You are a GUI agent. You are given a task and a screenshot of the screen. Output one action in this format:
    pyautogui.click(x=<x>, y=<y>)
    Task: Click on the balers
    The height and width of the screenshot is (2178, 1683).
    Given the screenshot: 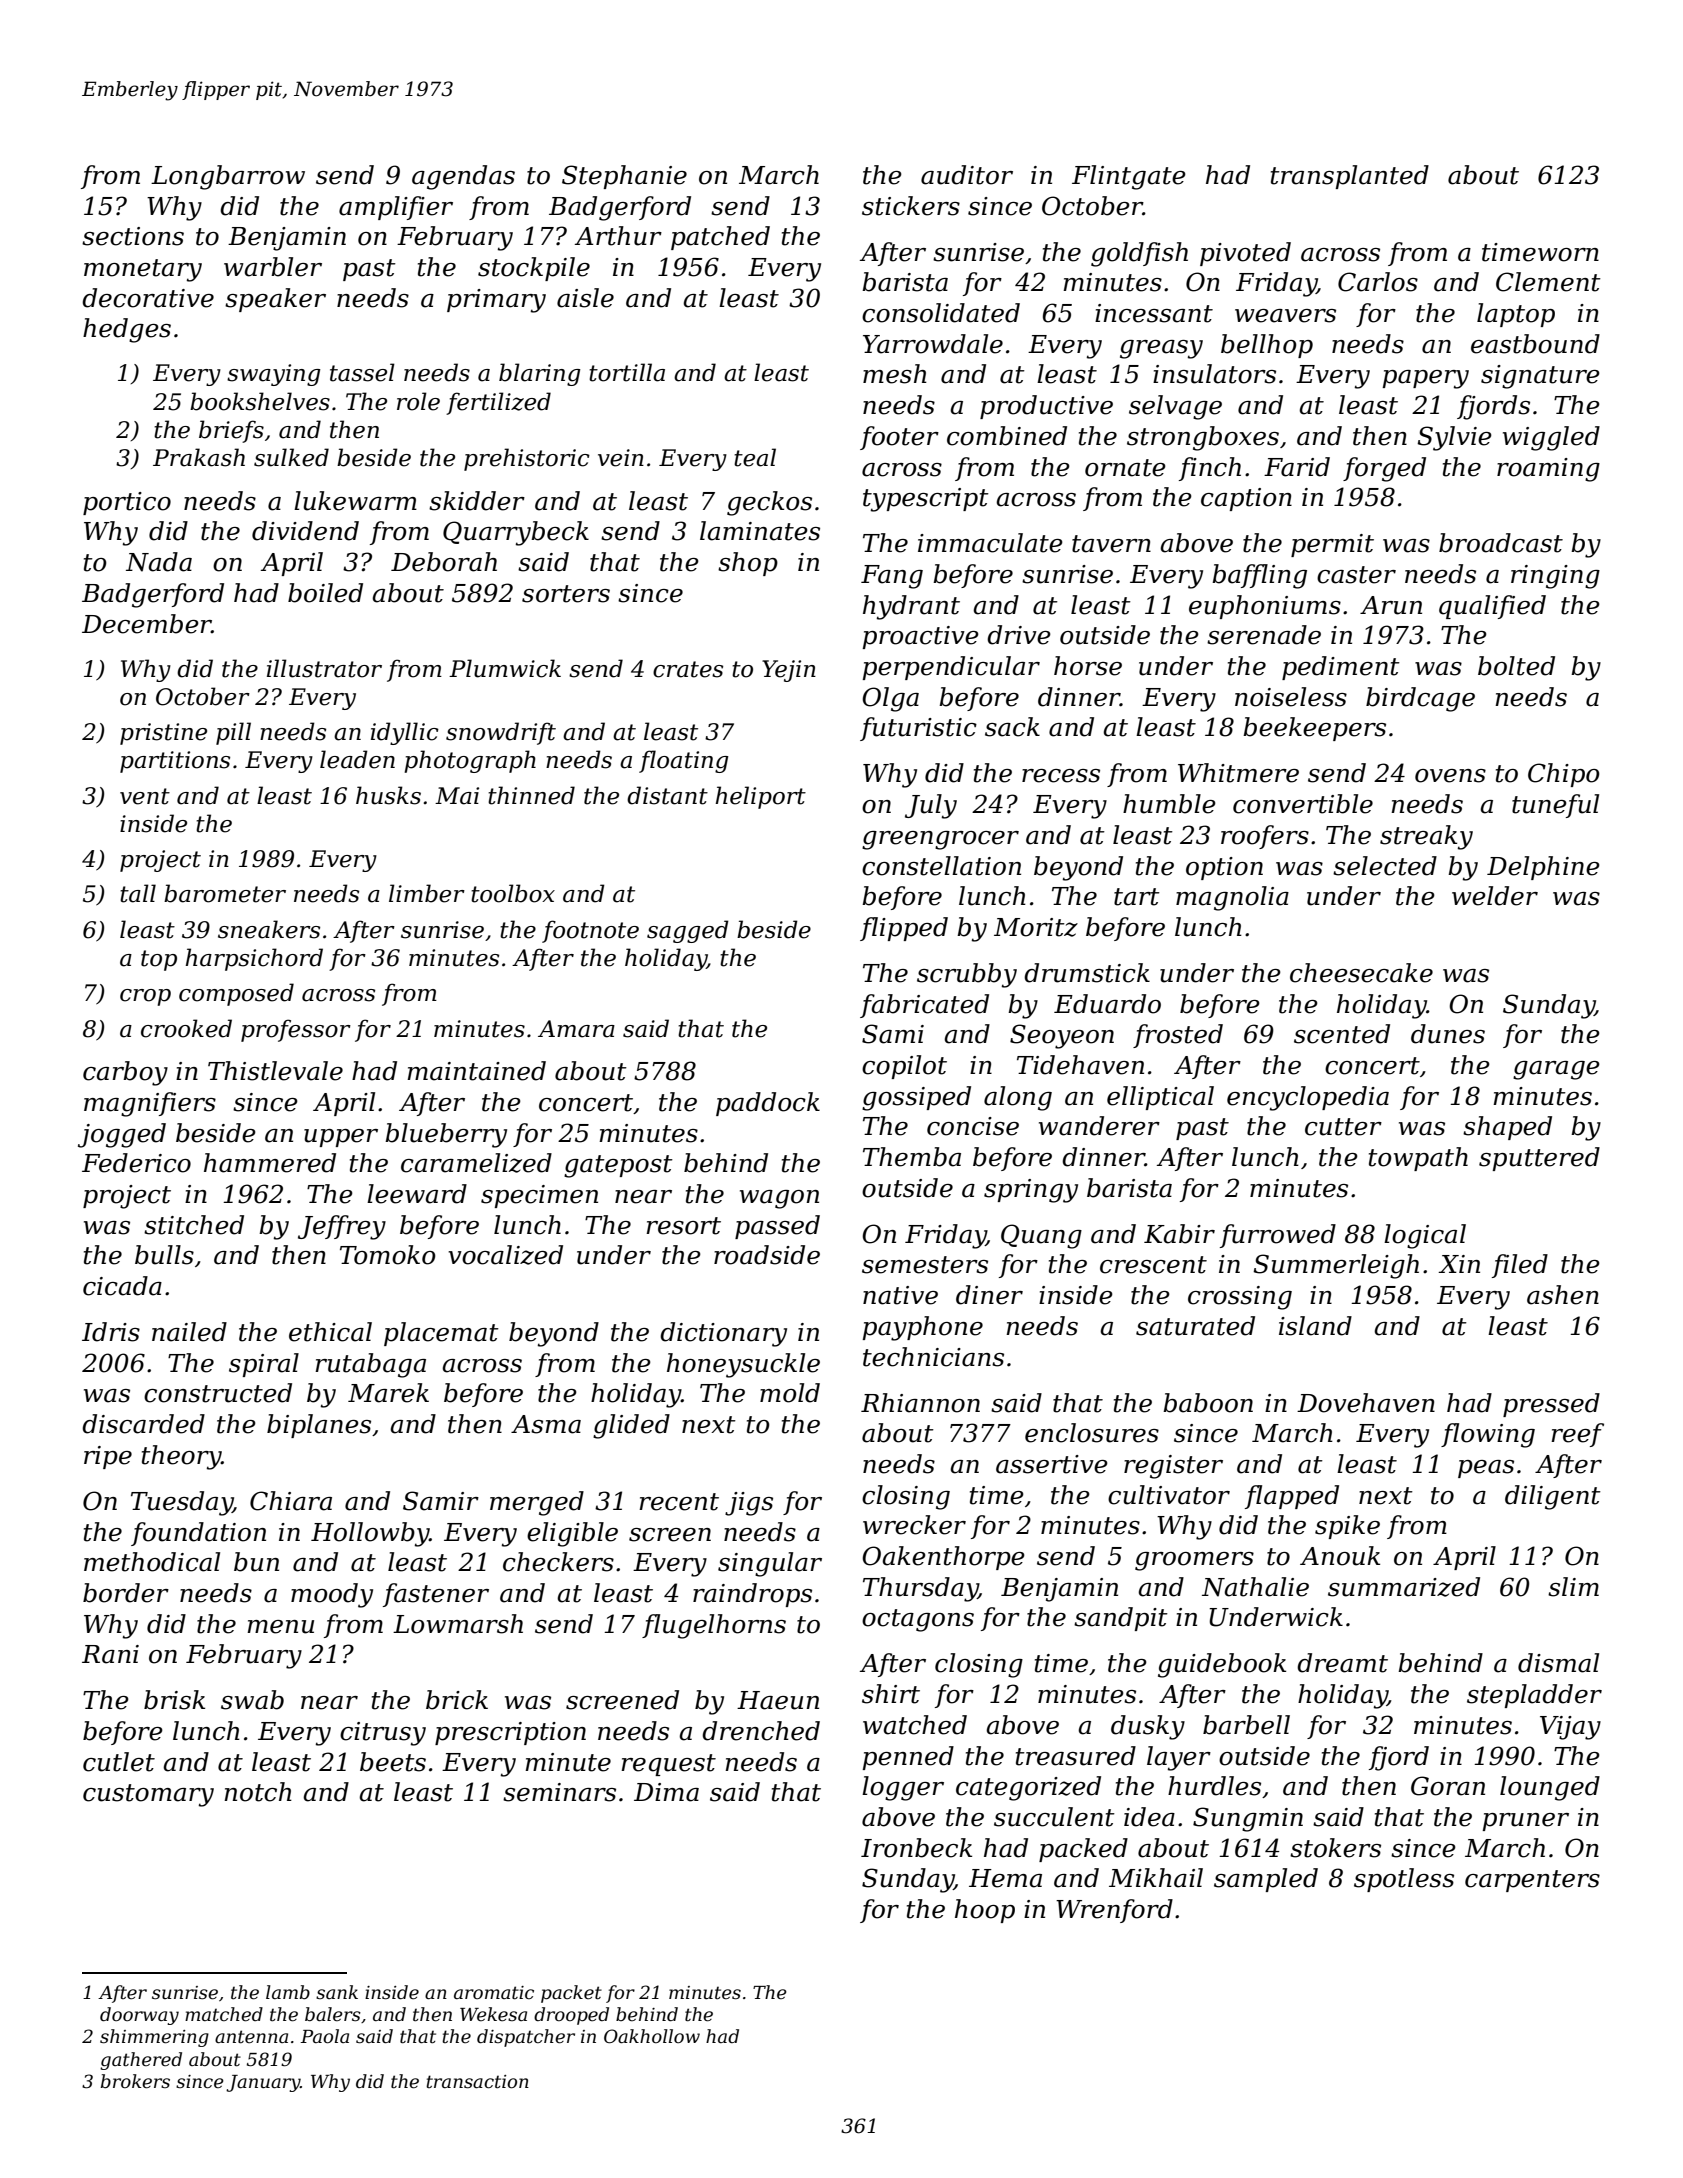 What is the action you would take?
    pyautogui.click(x=333, y=2014)
